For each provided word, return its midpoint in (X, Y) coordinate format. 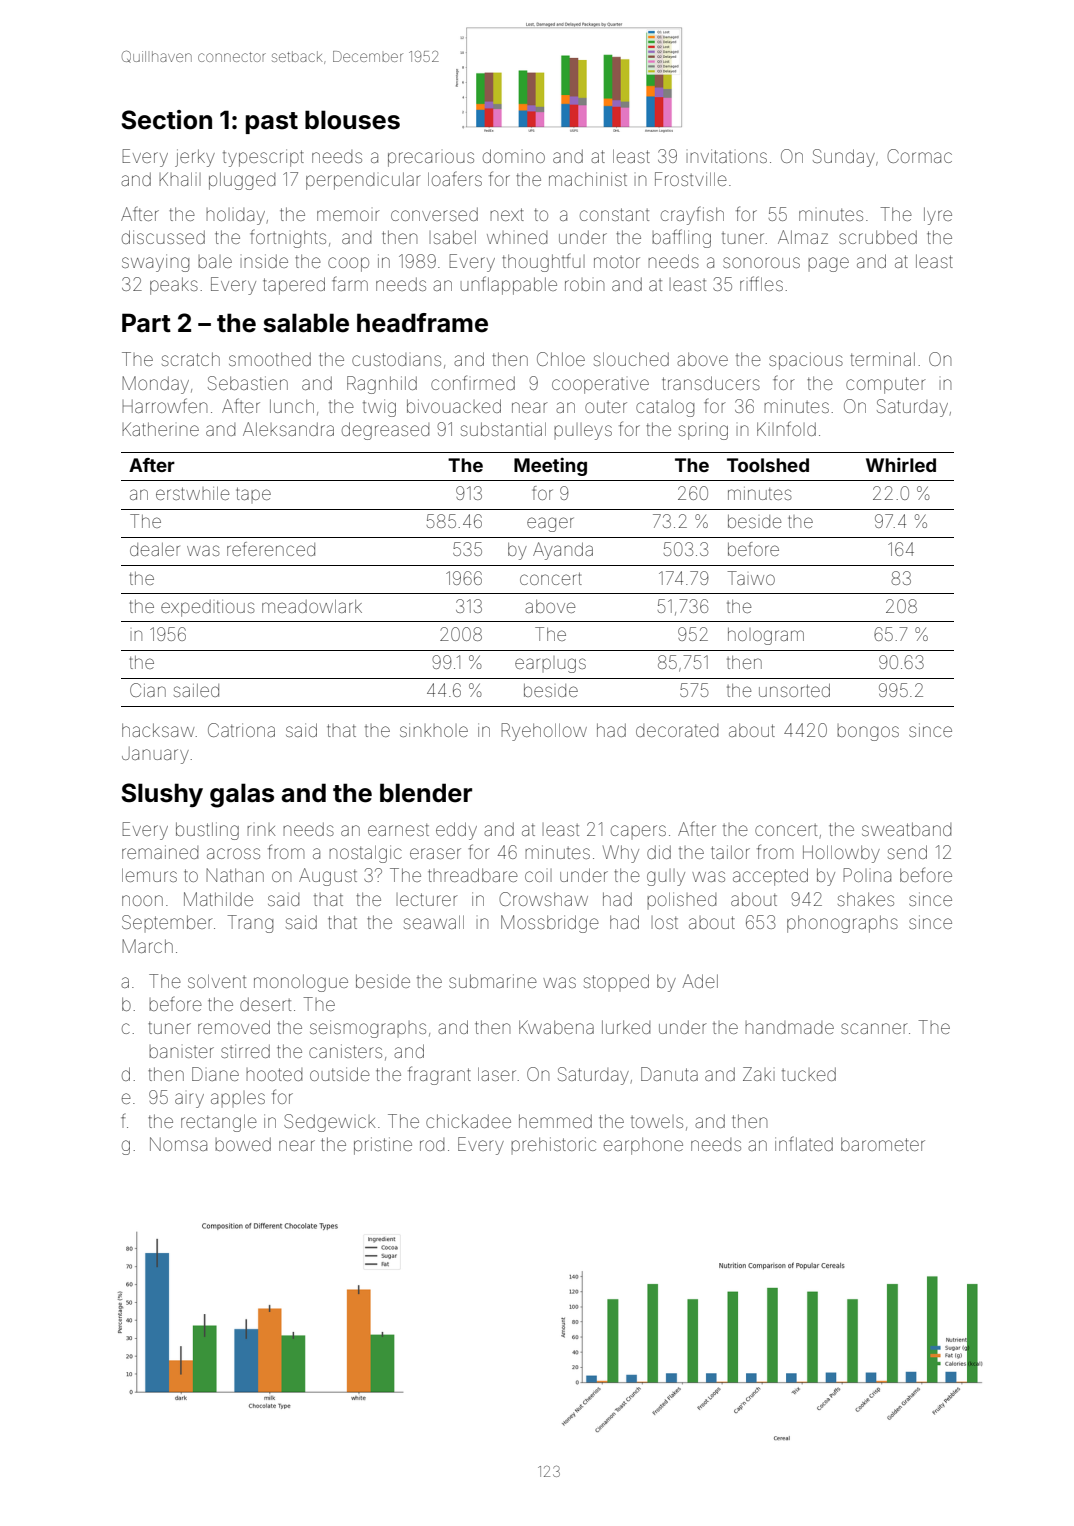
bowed (243, 1144)
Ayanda (563, 551)
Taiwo (751, 578)
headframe (422, 323)
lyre (938, 216)
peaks (174, 286)
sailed (196, 690)
